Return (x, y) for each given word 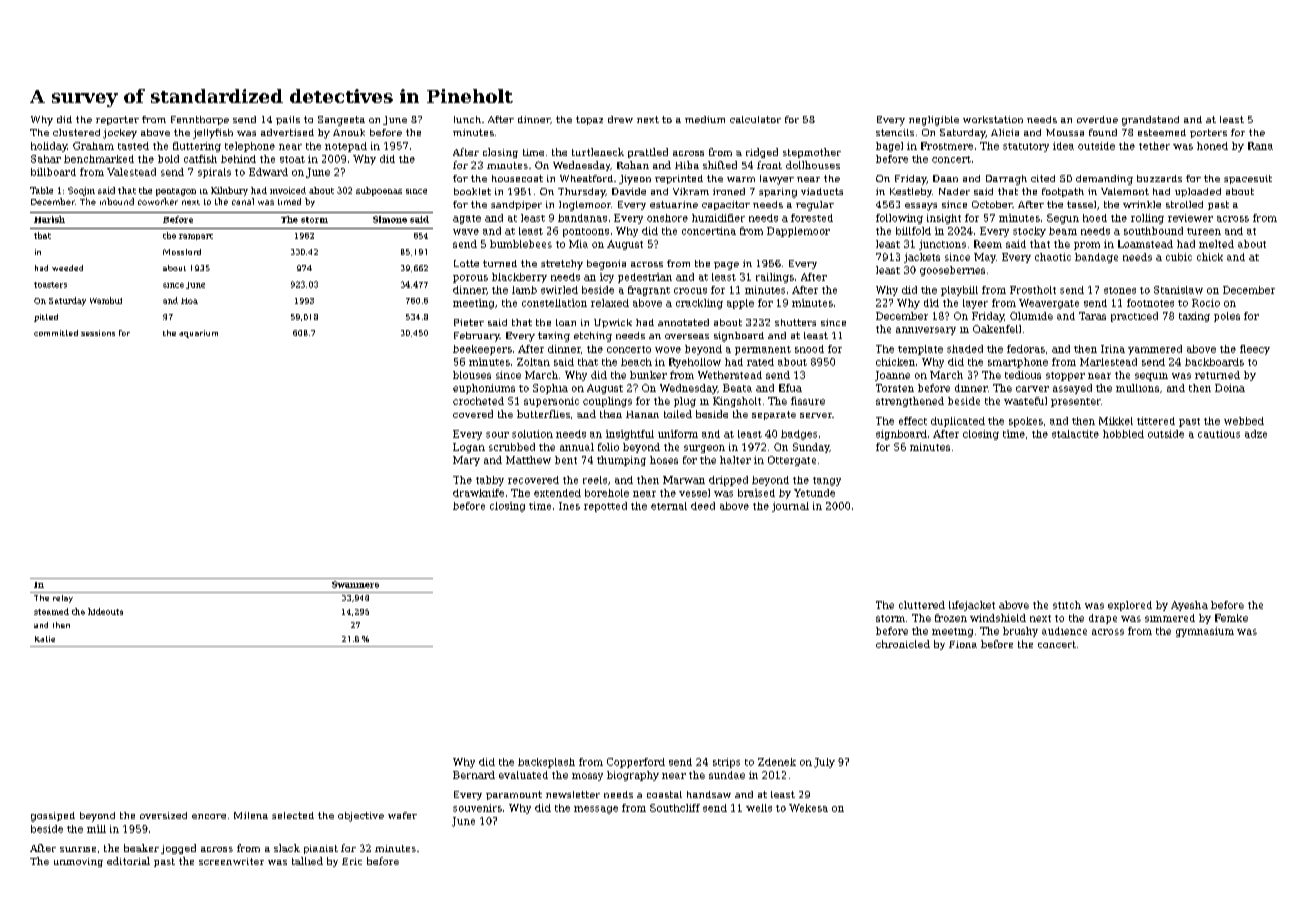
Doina (1230, 388)
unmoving (78, 862)
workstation (993, 119)
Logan (469, 448)
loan (566, 322)
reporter (117, 120)
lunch (467, 119)
